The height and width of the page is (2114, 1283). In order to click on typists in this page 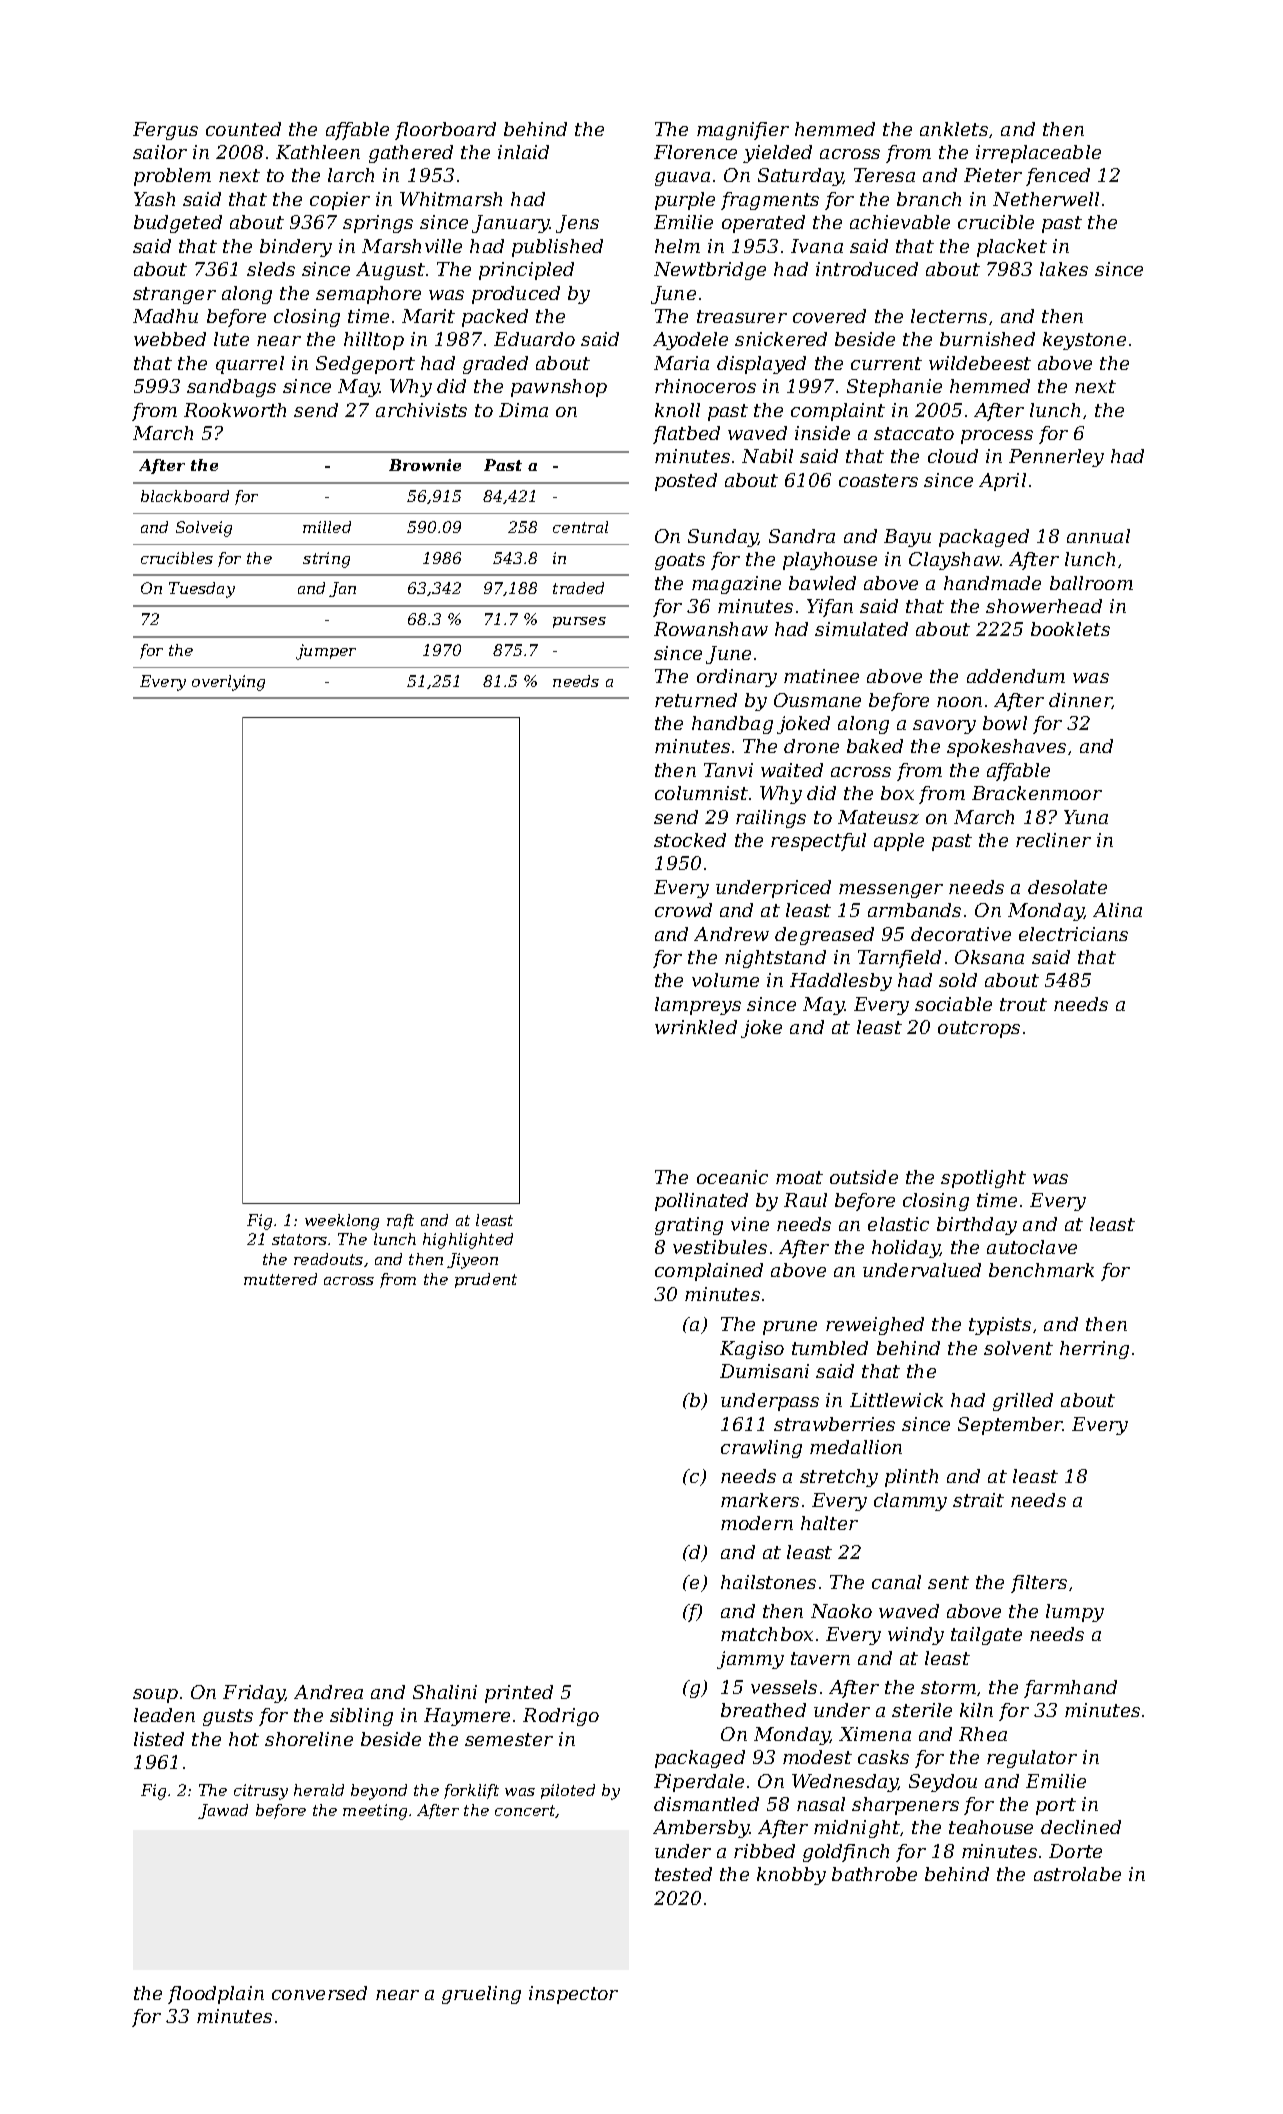, I will do `click(1000, 1326)`.
